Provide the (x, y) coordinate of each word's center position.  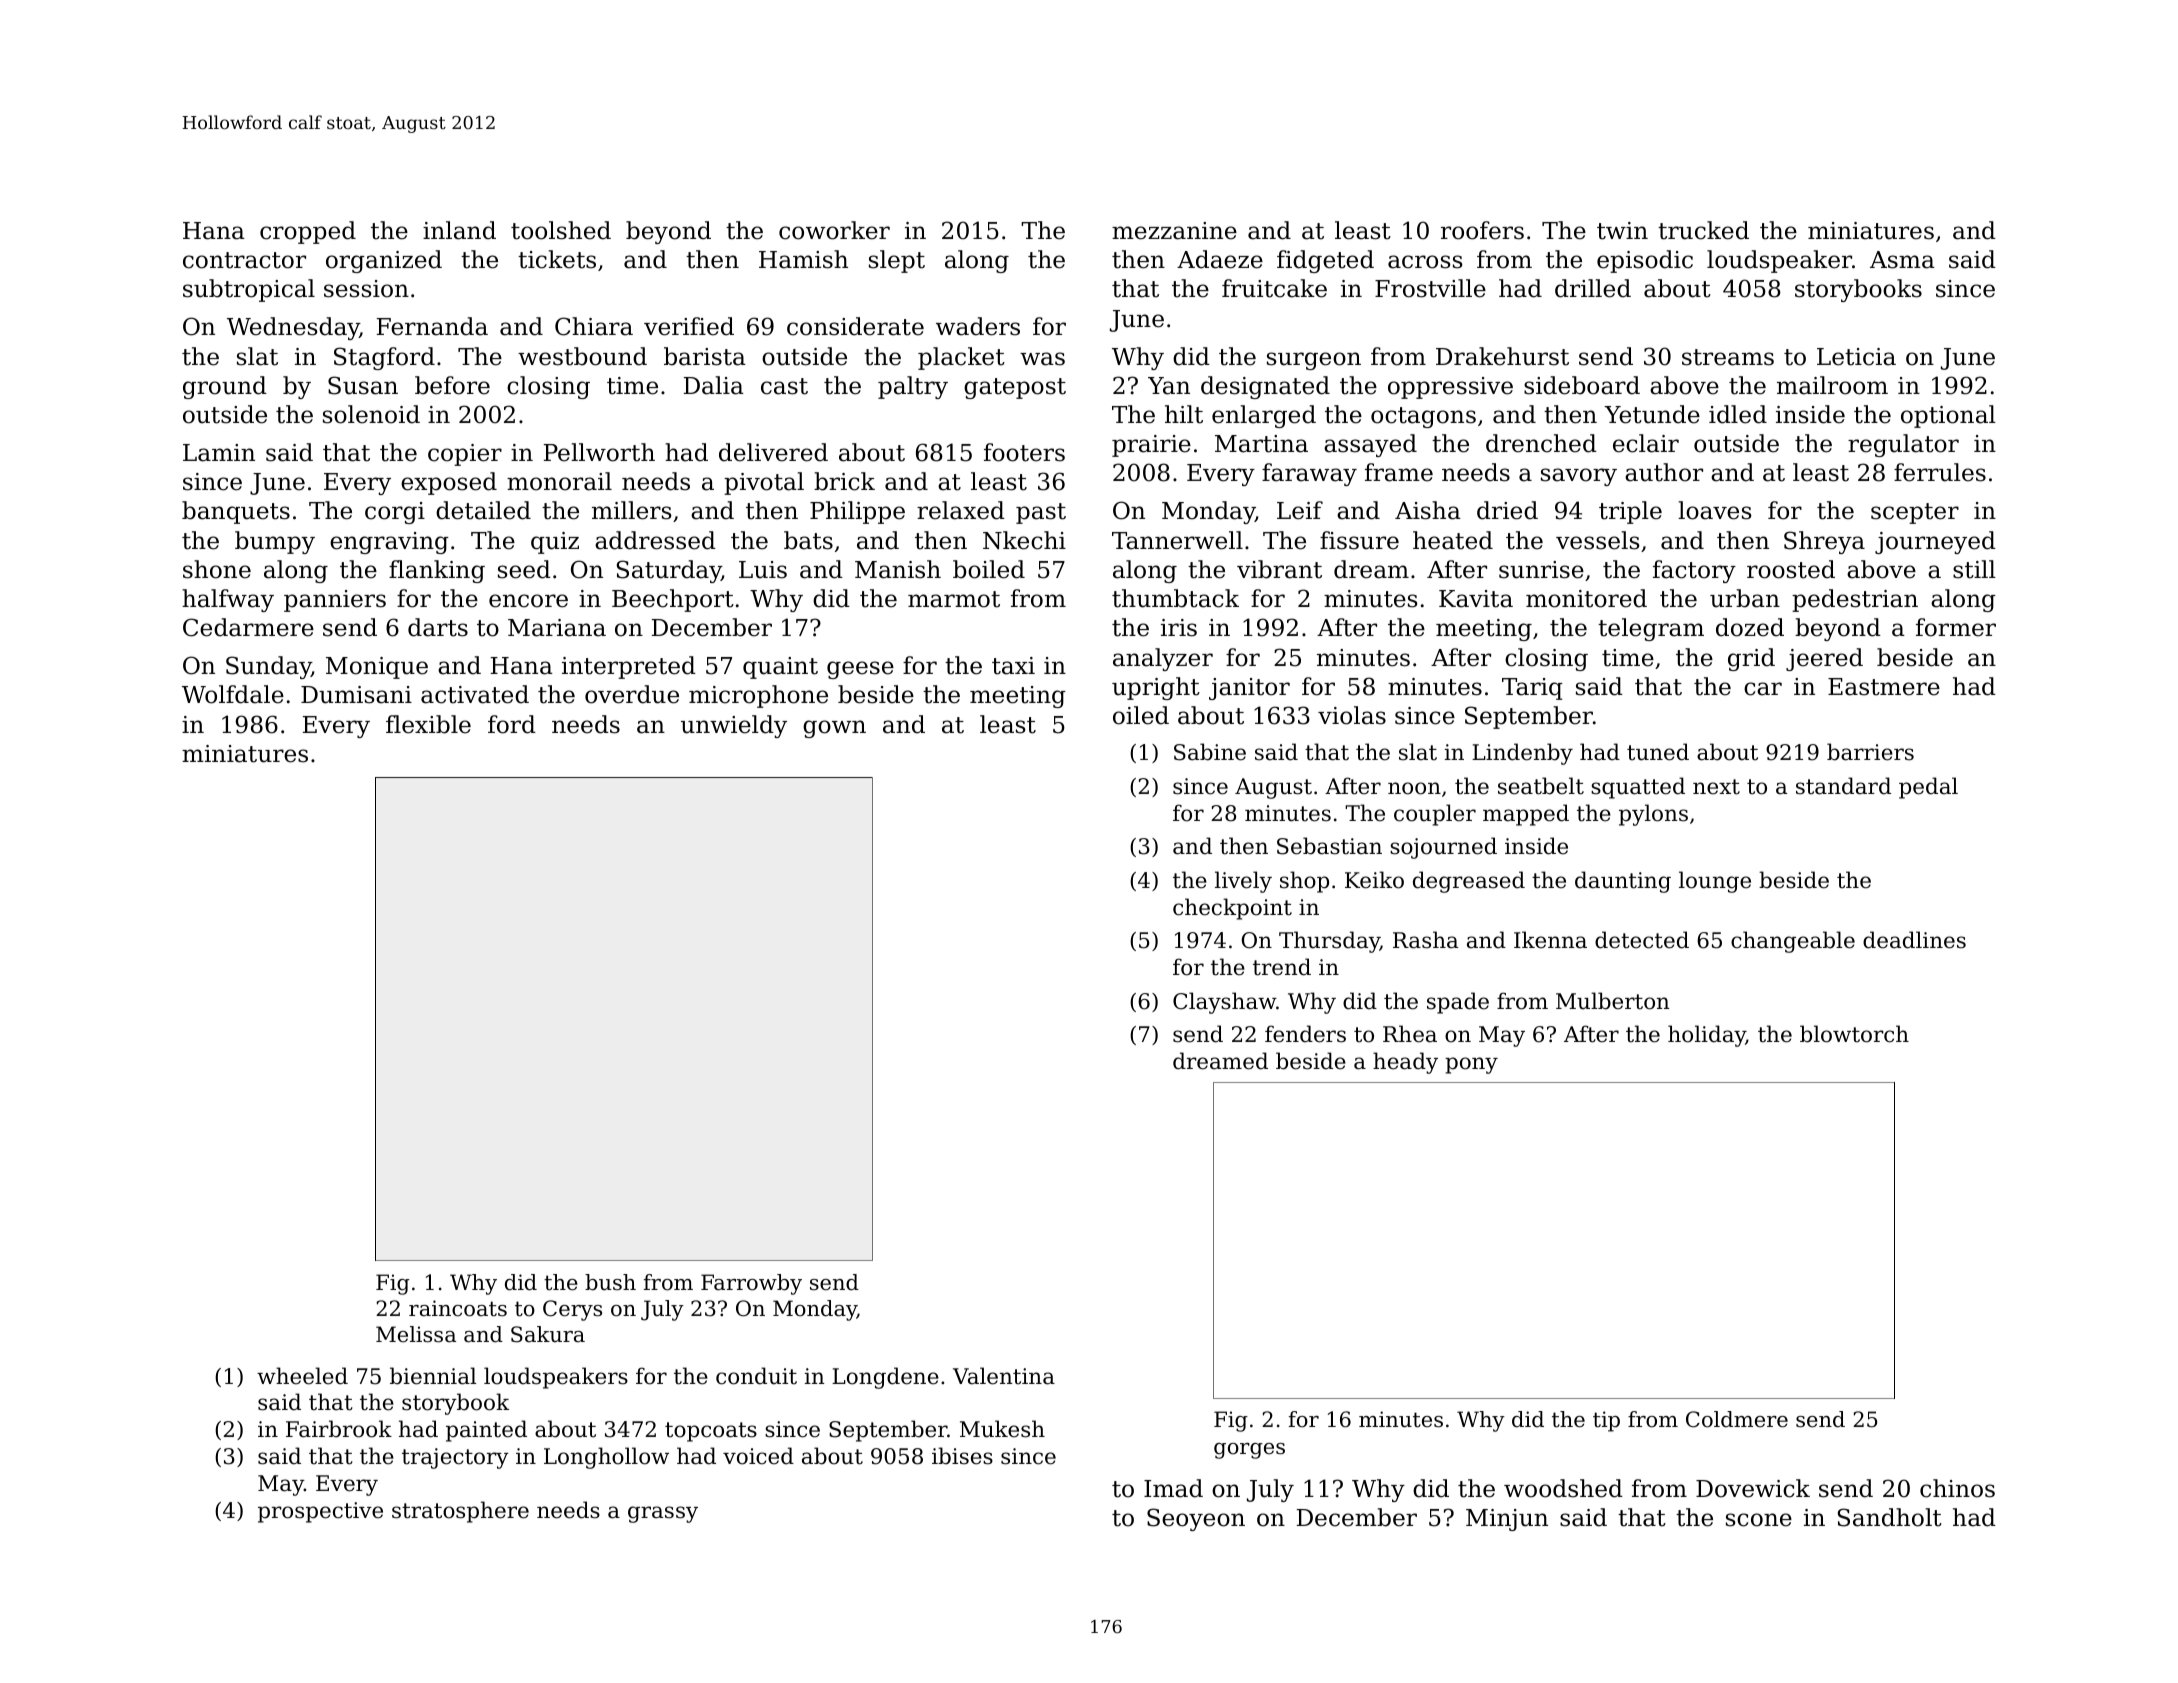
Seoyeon (1196, 1519)
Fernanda (432, 326)
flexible (428, 724)
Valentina (1004, 1376)
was (1042, 359)
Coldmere (1737, 1419)
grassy (663, 1514)
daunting (1623, 882)
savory (1579, 477)
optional (1948, 416)
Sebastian (1329, 846)
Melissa (416, 1334)
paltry (913, 387)
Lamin (219, 453)
